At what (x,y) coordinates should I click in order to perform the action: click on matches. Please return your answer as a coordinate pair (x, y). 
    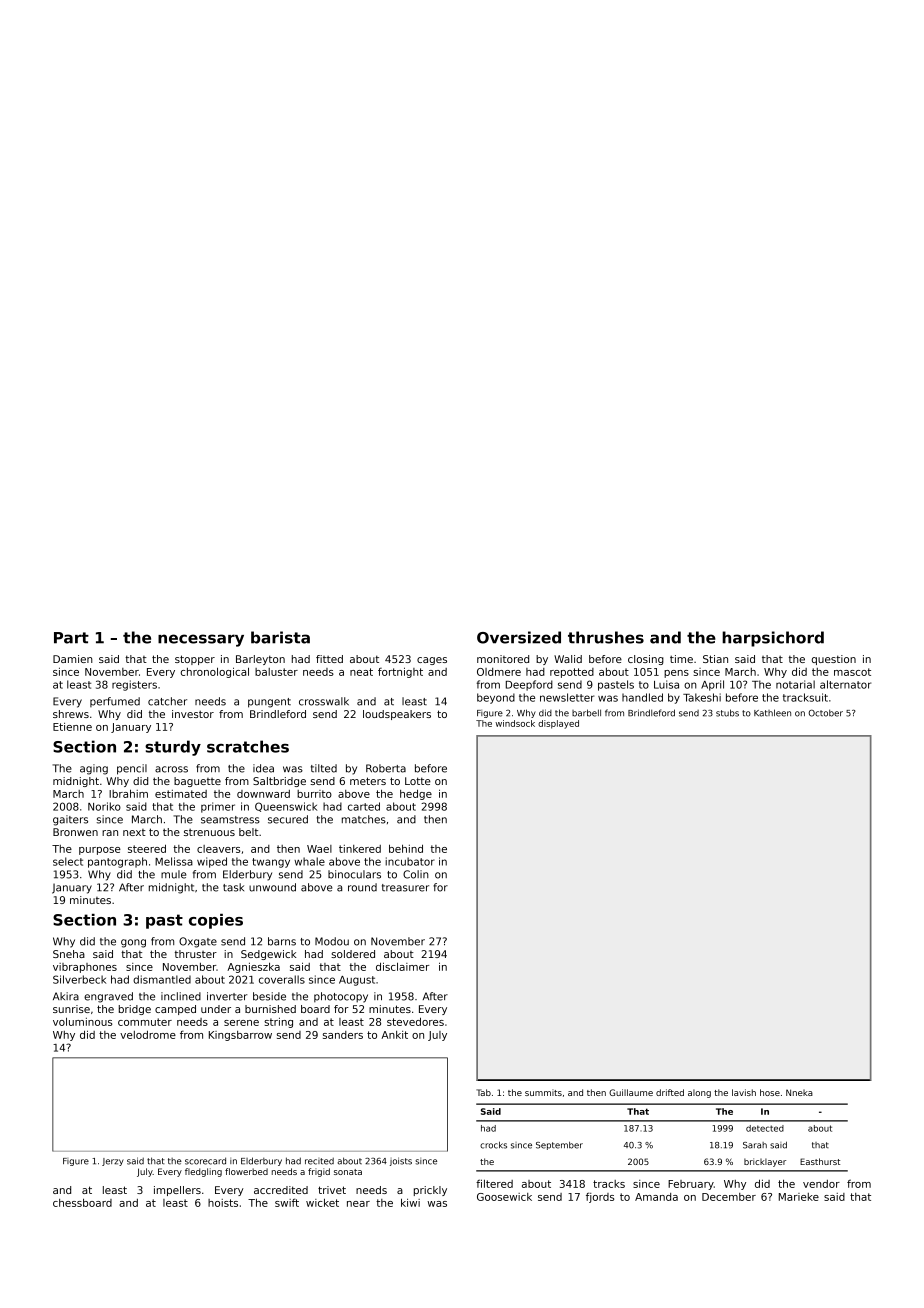
    Looking at the image, I should click on (364, 819).
